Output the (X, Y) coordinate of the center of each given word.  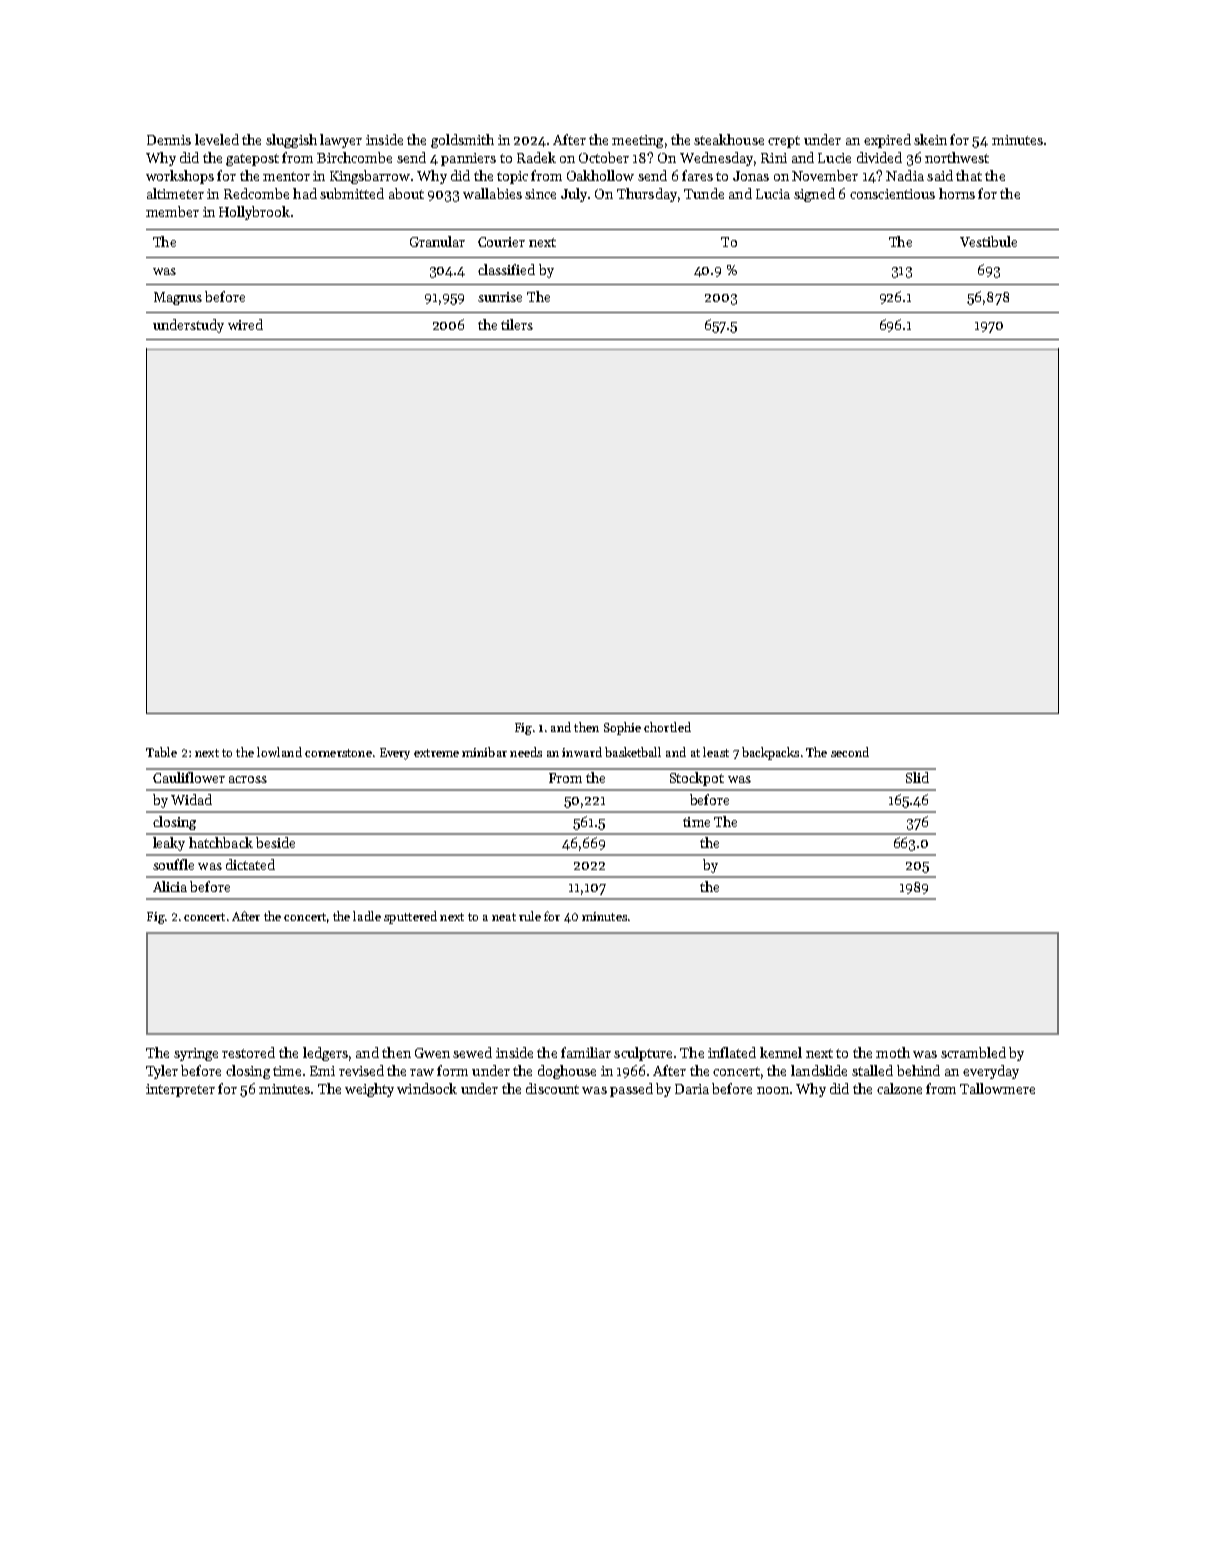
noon (773, 1090)
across (248, 779)
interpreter (180, 1090)
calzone (899, 1088)
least (716, 752)
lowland (279, 752)
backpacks (770, 753)
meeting (637, 141)
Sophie (622, 728)
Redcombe (256, 193)
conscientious (892, 194)
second (850, 752)
